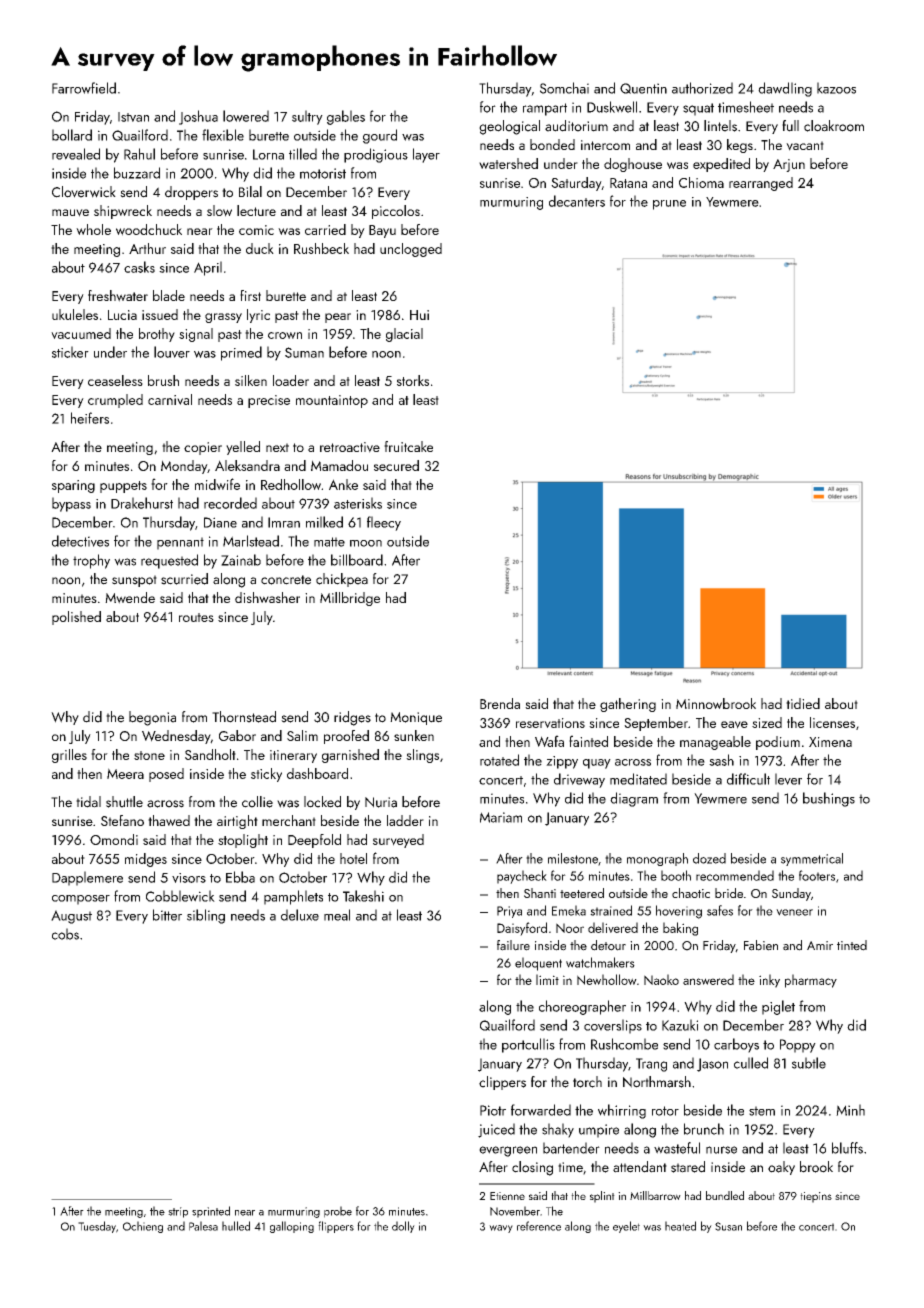  Describe the element at coordinates (84, 88) in the page. I see `Farrowfield` at that location.
